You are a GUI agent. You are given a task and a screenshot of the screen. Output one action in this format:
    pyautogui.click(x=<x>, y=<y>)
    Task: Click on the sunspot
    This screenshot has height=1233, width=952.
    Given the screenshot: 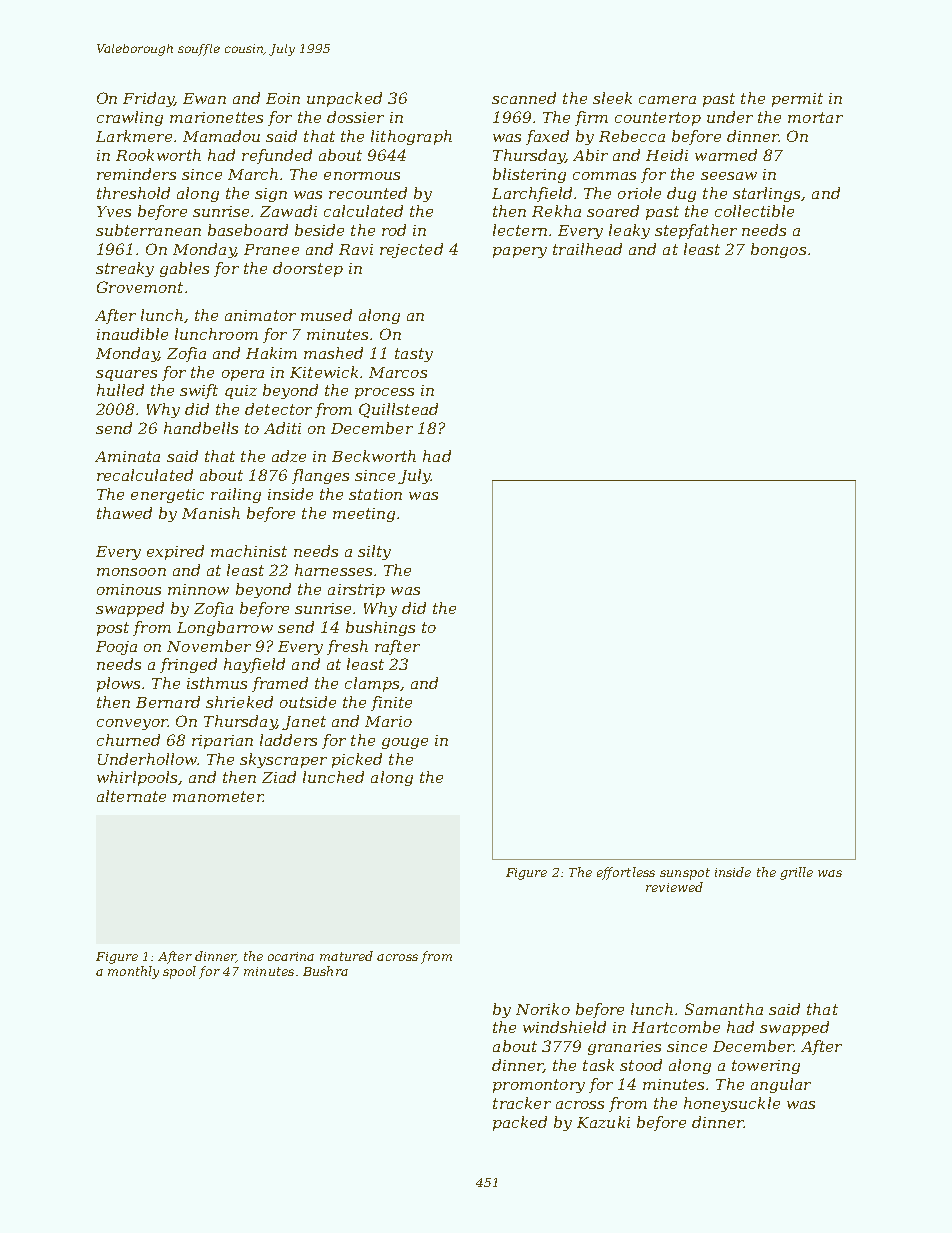 What is the action you would take?
    pyautogui.click(x=685, y=874)
